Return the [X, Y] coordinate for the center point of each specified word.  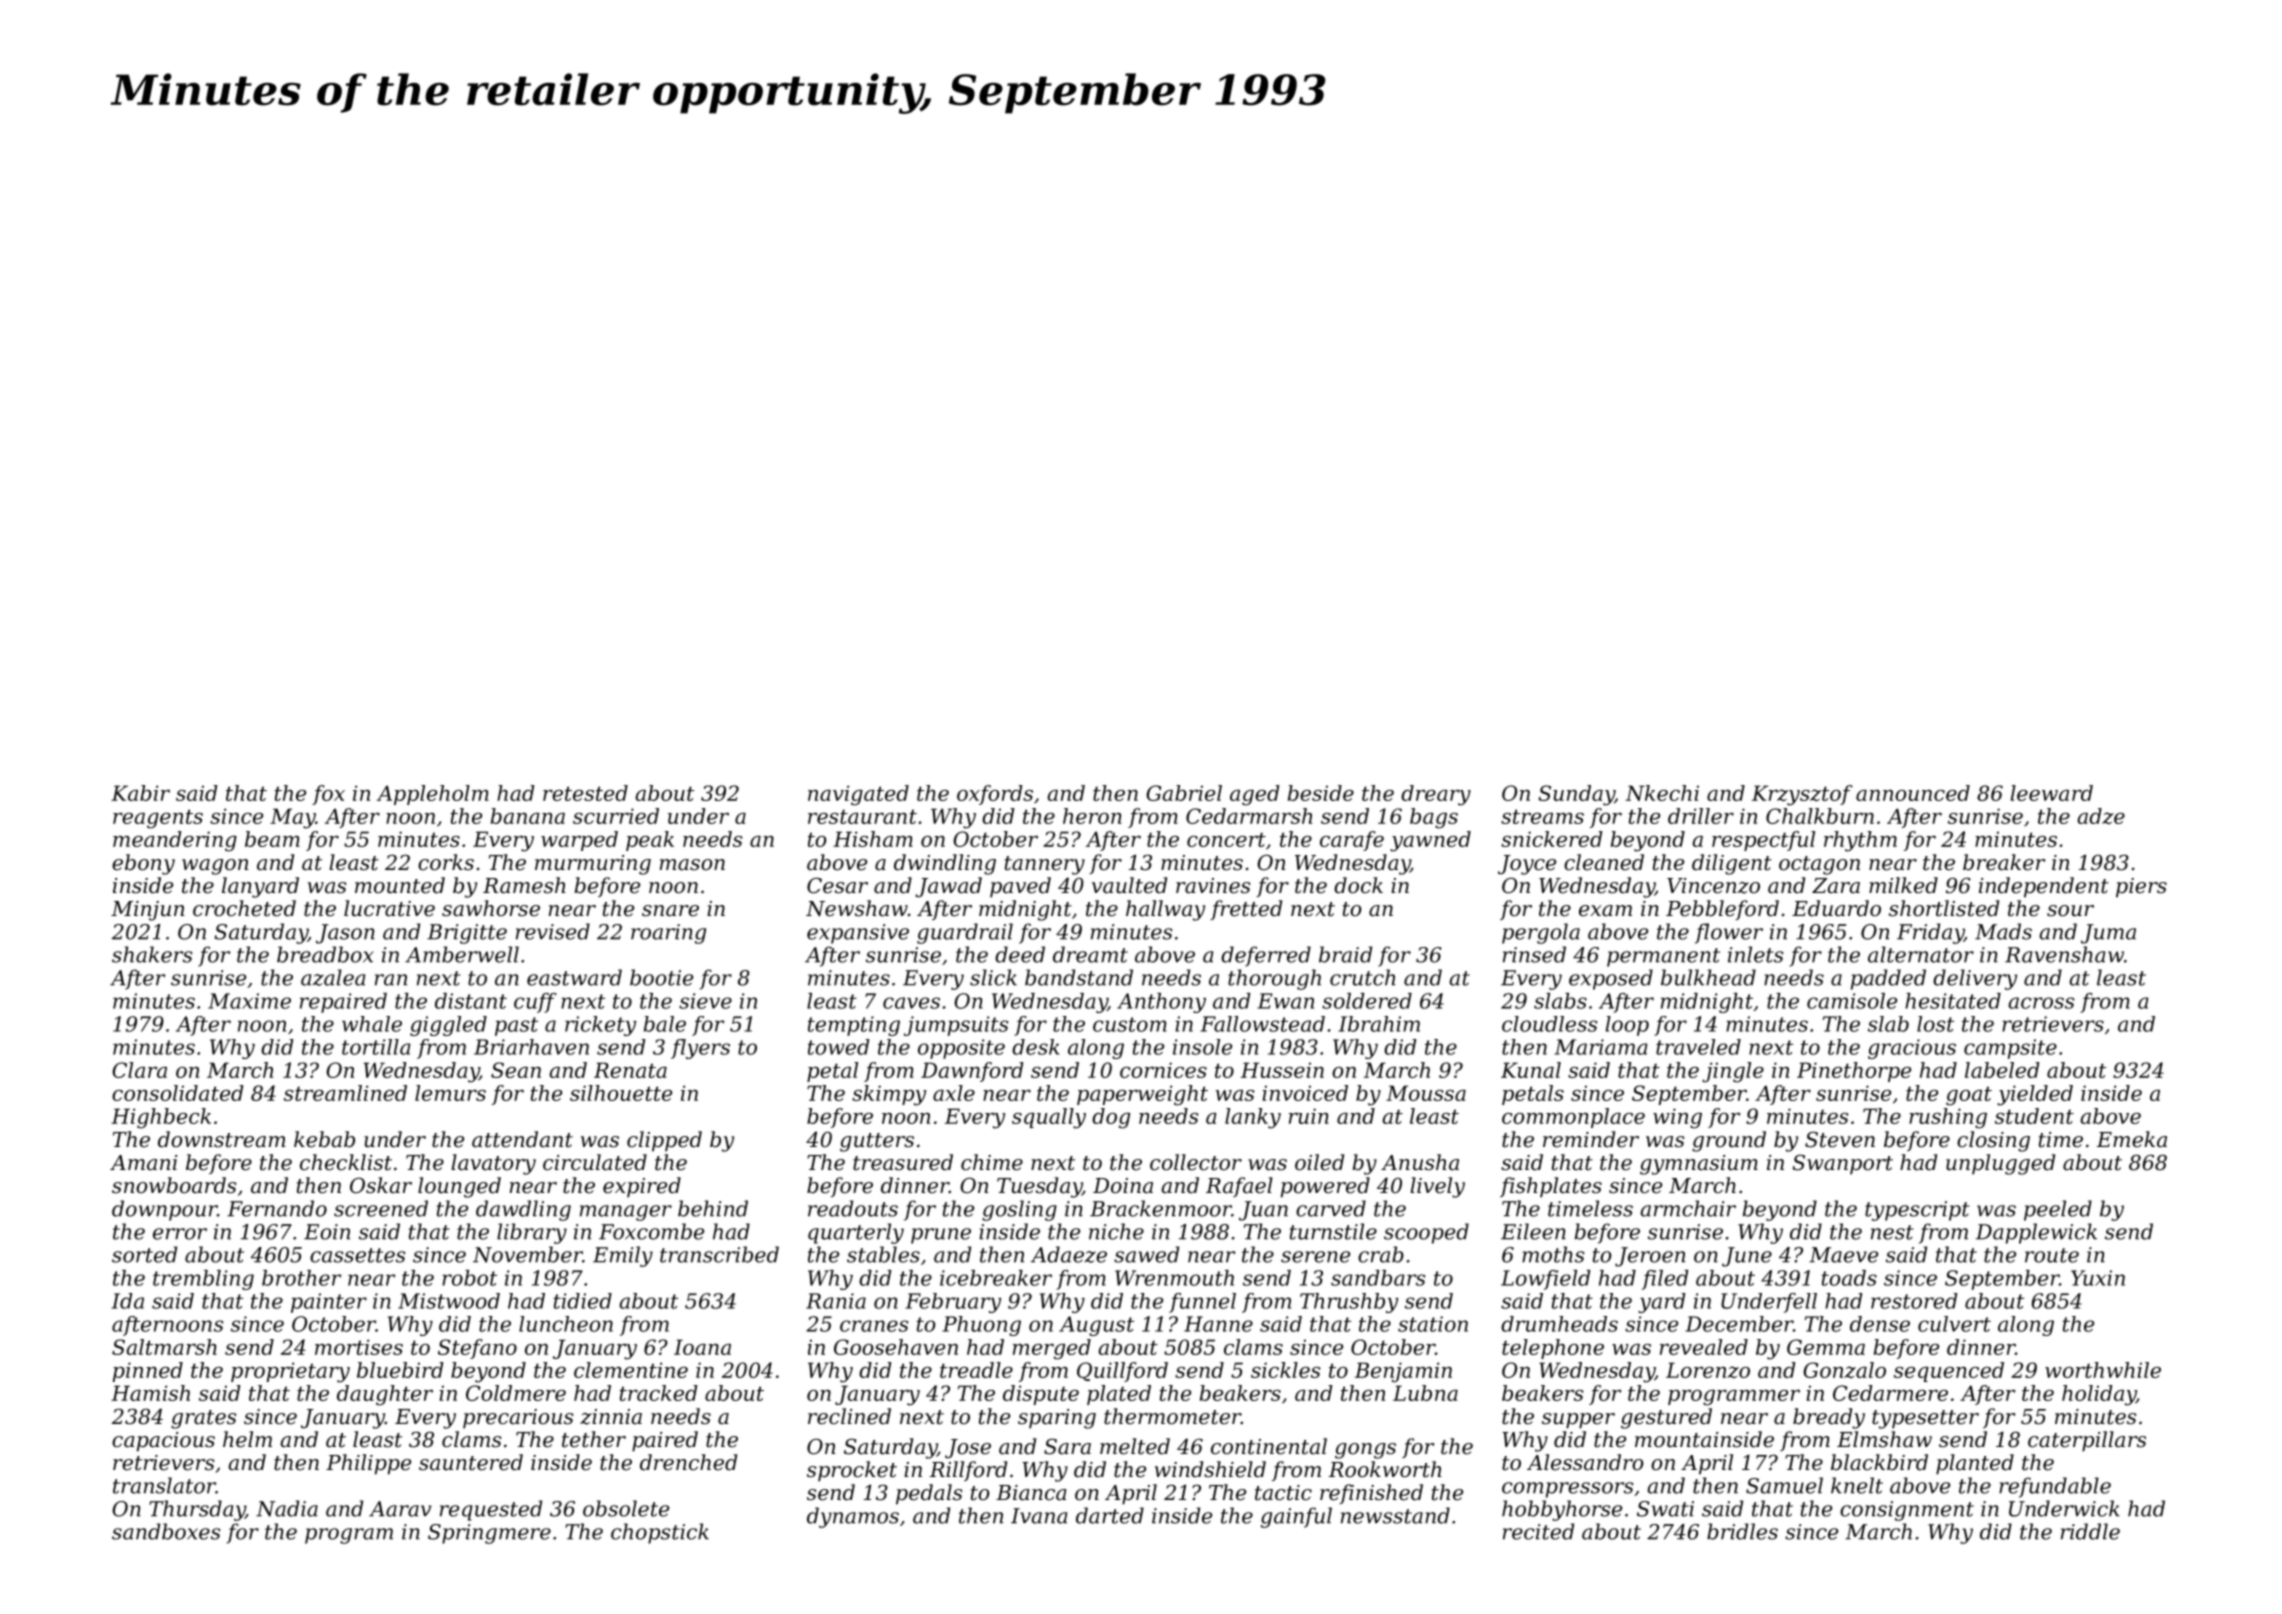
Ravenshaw [2064, 954]
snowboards [174, 1185]
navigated [858, 795]
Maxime [249, 1001]
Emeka [2132, 1139]
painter [329, 1303]
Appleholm [433, 795]
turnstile [1333, 1231]
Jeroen [1650, 1257]
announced [1913, 793]
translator [164, 1485]
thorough [1274, 979]
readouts [853, 1208]
